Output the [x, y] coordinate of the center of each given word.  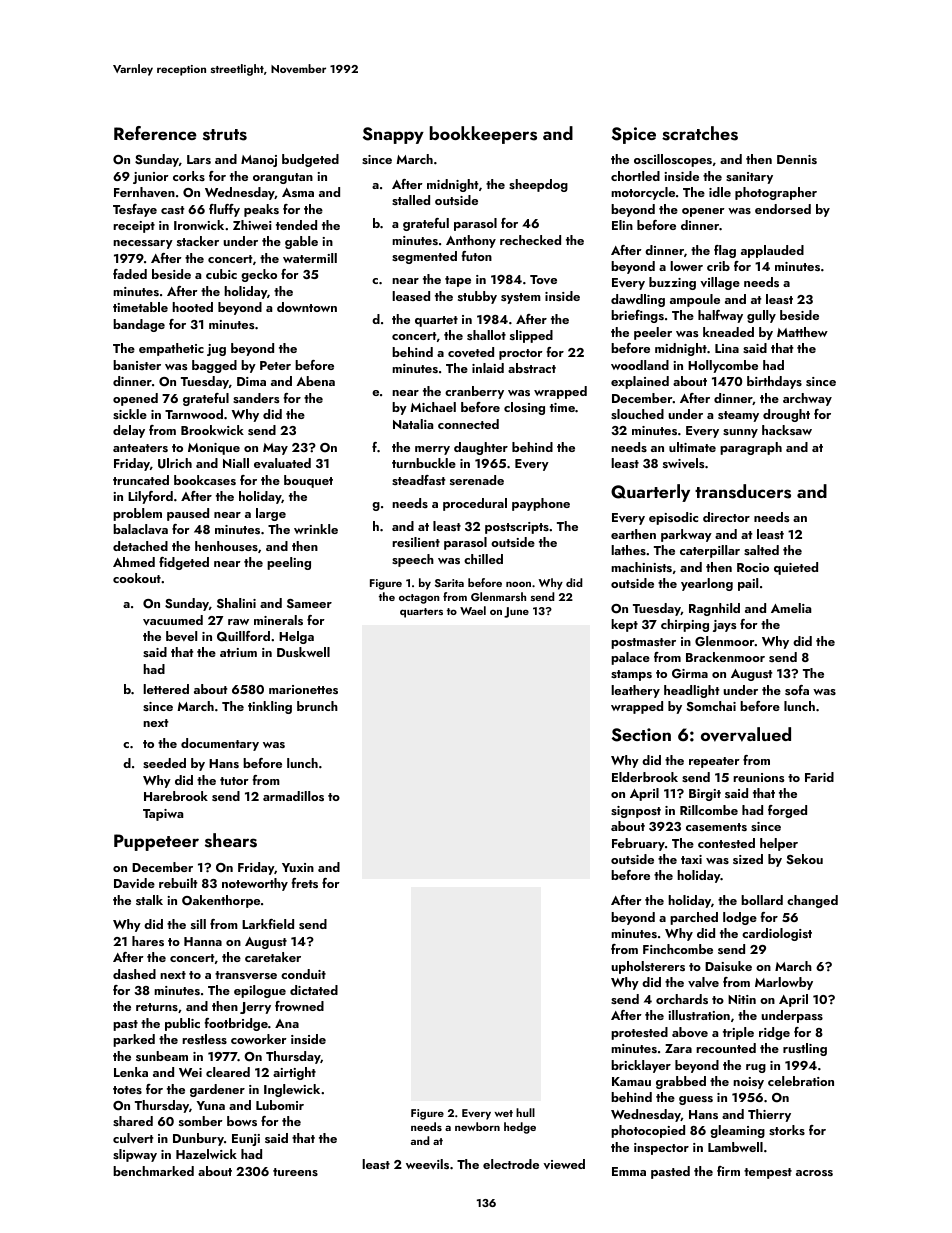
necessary [143, 244]
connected [468, 424]
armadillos [293, 796]
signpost [636, 812]
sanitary [749, 178]
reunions [759, 777]
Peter [275, 365]
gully [761, 316]
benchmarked [153, 1171]
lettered [166, 689]
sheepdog [538, 185]
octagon [419, 599]
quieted [796, 568]
